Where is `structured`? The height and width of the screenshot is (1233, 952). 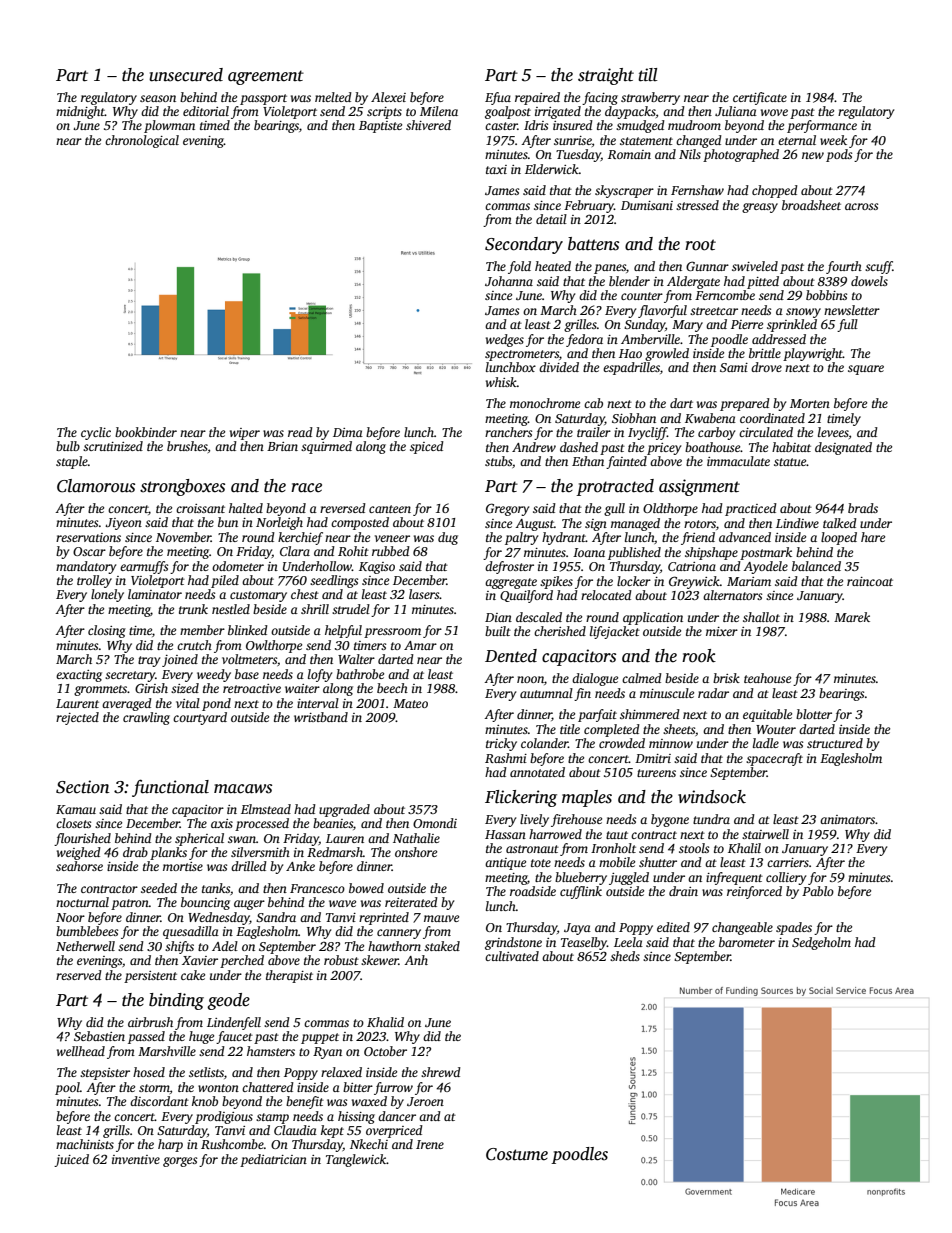 structured is located at coordinates (835, 743).
